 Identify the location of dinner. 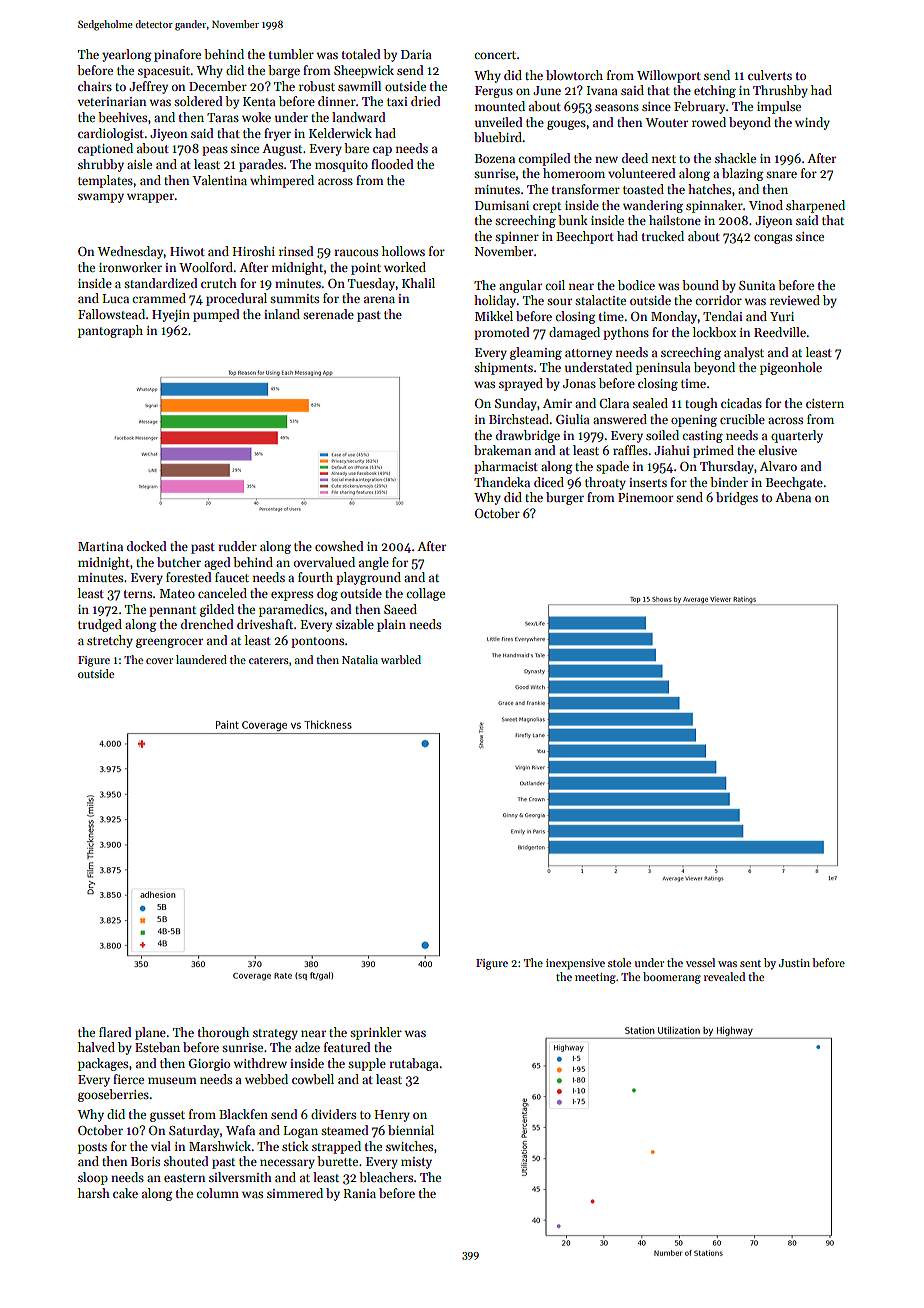
(337, 101).
